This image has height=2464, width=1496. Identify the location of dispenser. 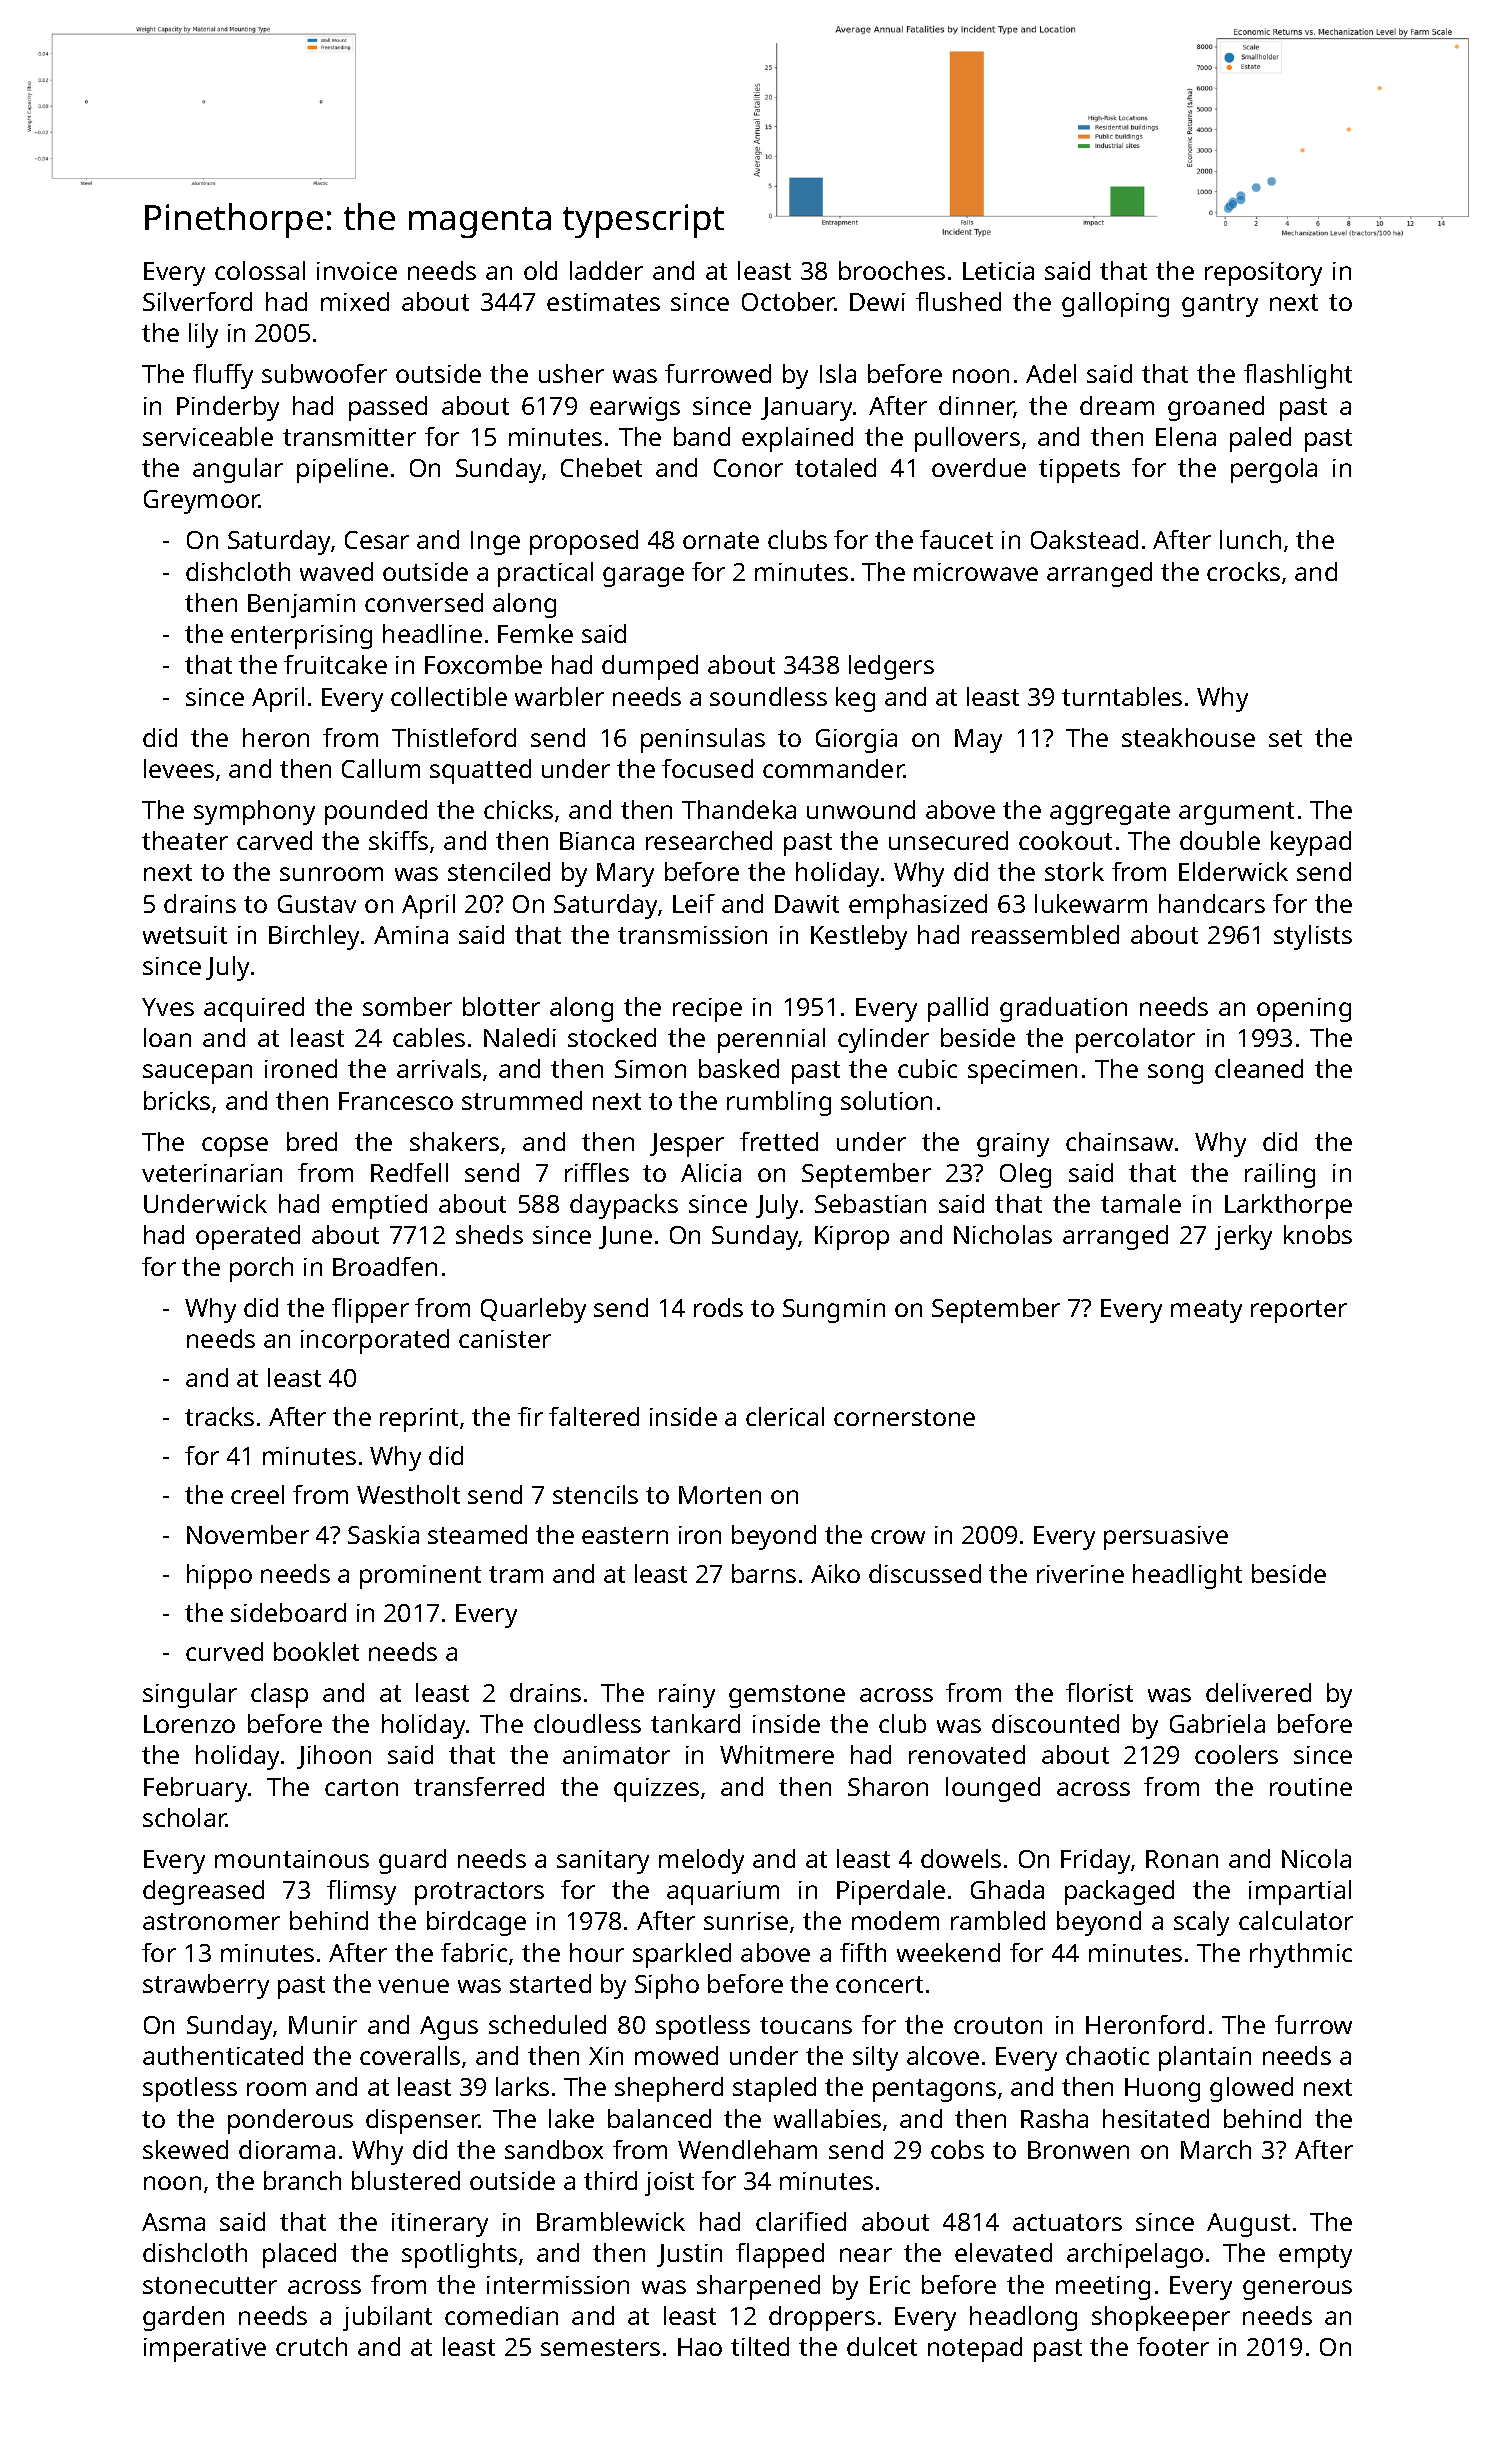
(422, 2121).
